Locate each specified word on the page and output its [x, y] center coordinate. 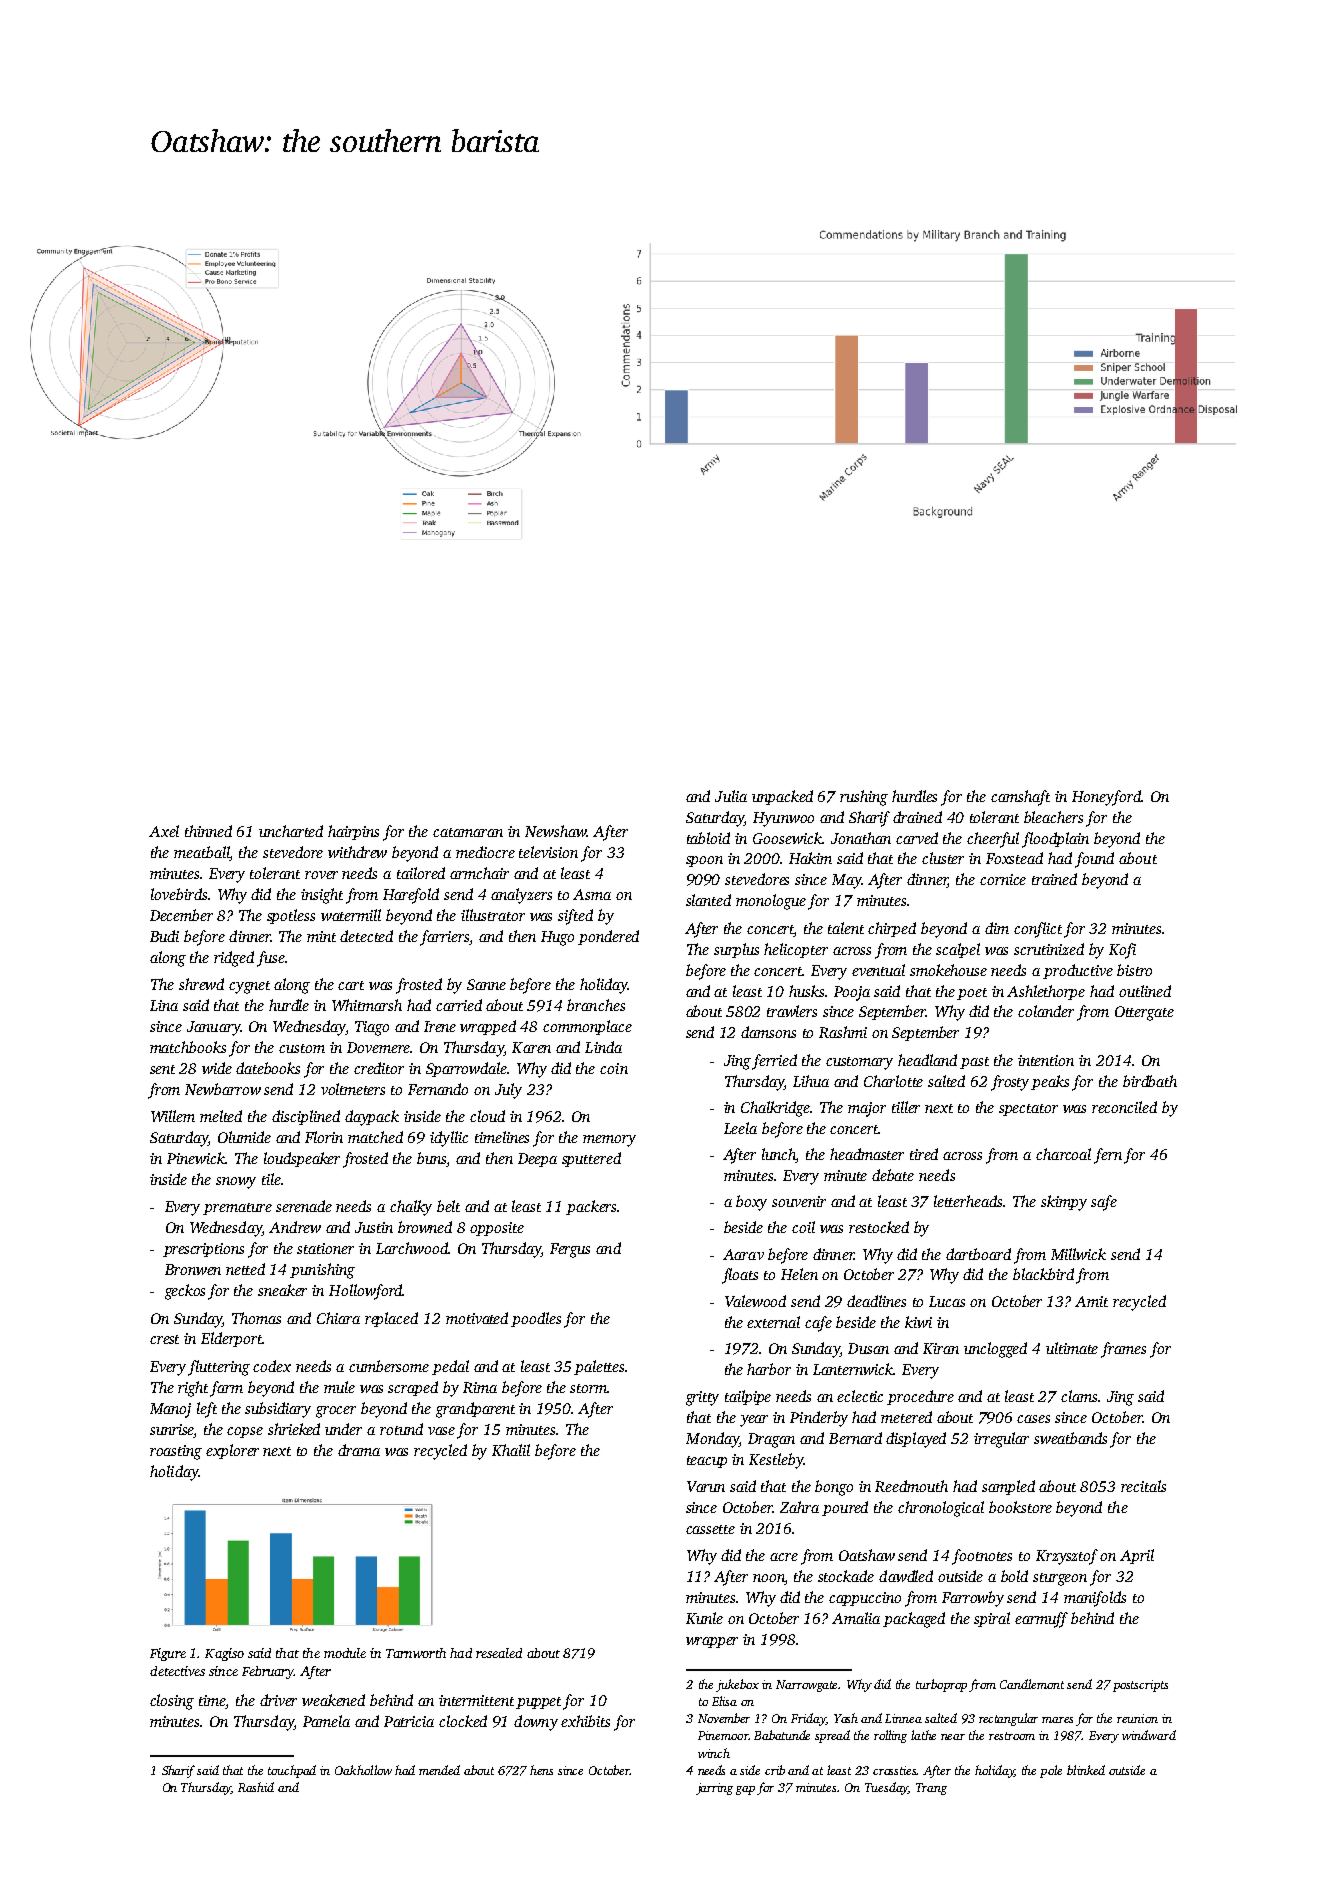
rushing [864, 798]
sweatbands [1070, 1438]
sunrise [172, 1429]
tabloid [708, 838]
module [345, 1653]
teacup [707, 1462]
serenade [304, 1206]
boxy [751, 1203]
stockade [846, 1576]
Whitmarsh [367, 1005]
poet [972, 994]
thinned [208, 831]
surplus [736, 950]
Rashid [256, 1787]
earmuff [1041, 1620]
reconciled [1124, 1107]
